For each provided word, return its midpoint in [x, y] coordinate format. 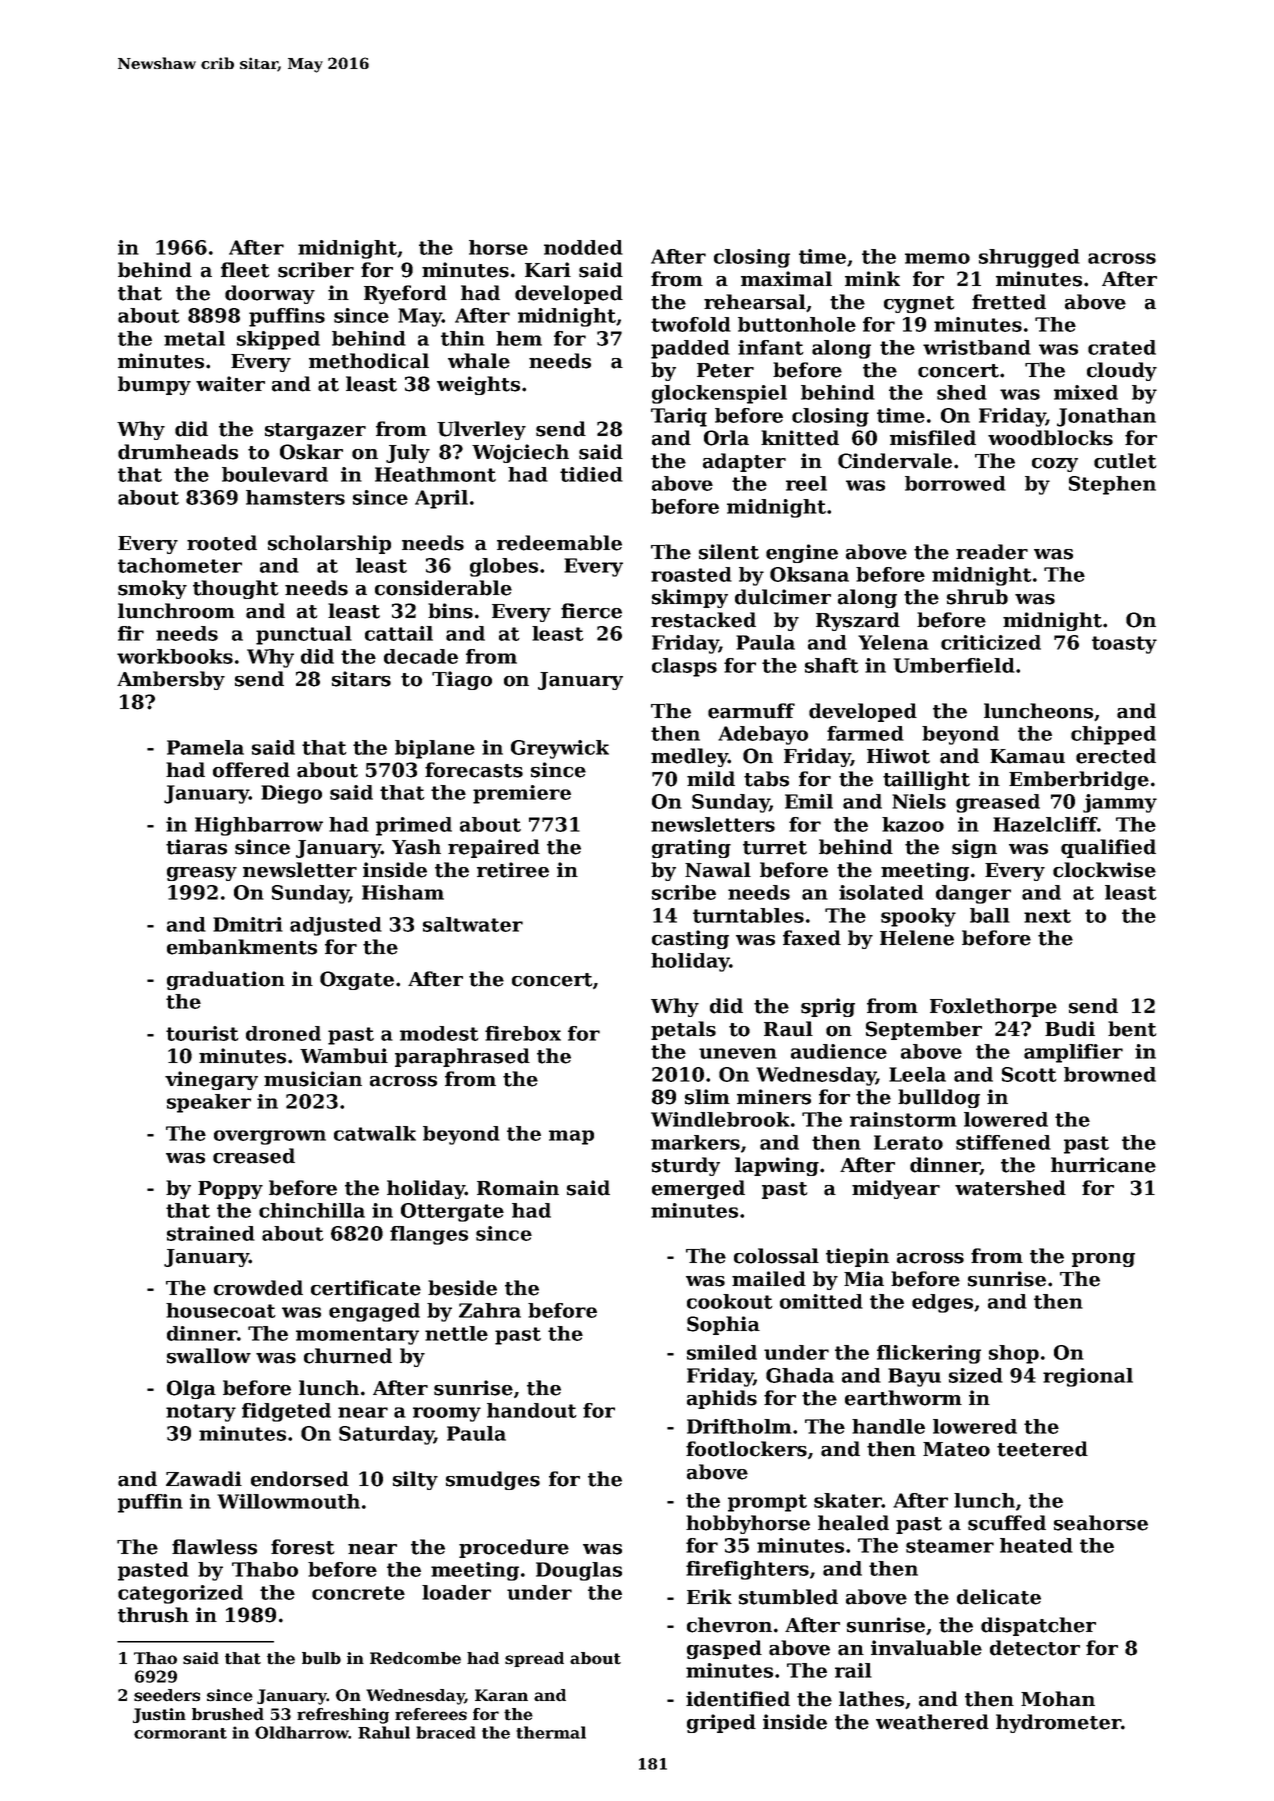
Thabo [265, 1569]
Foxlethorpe [993, 1007]
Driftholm [739, 1426]
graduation [226, 980]
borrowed [955, 483]
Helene [917, 938]
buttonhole [797, 324]
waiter [230, 384]
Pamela [205, 747]
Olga [191, 1389]
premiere [522, 794]
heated [1036, 1545]
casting [690, 939]
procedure [514, 1548]
